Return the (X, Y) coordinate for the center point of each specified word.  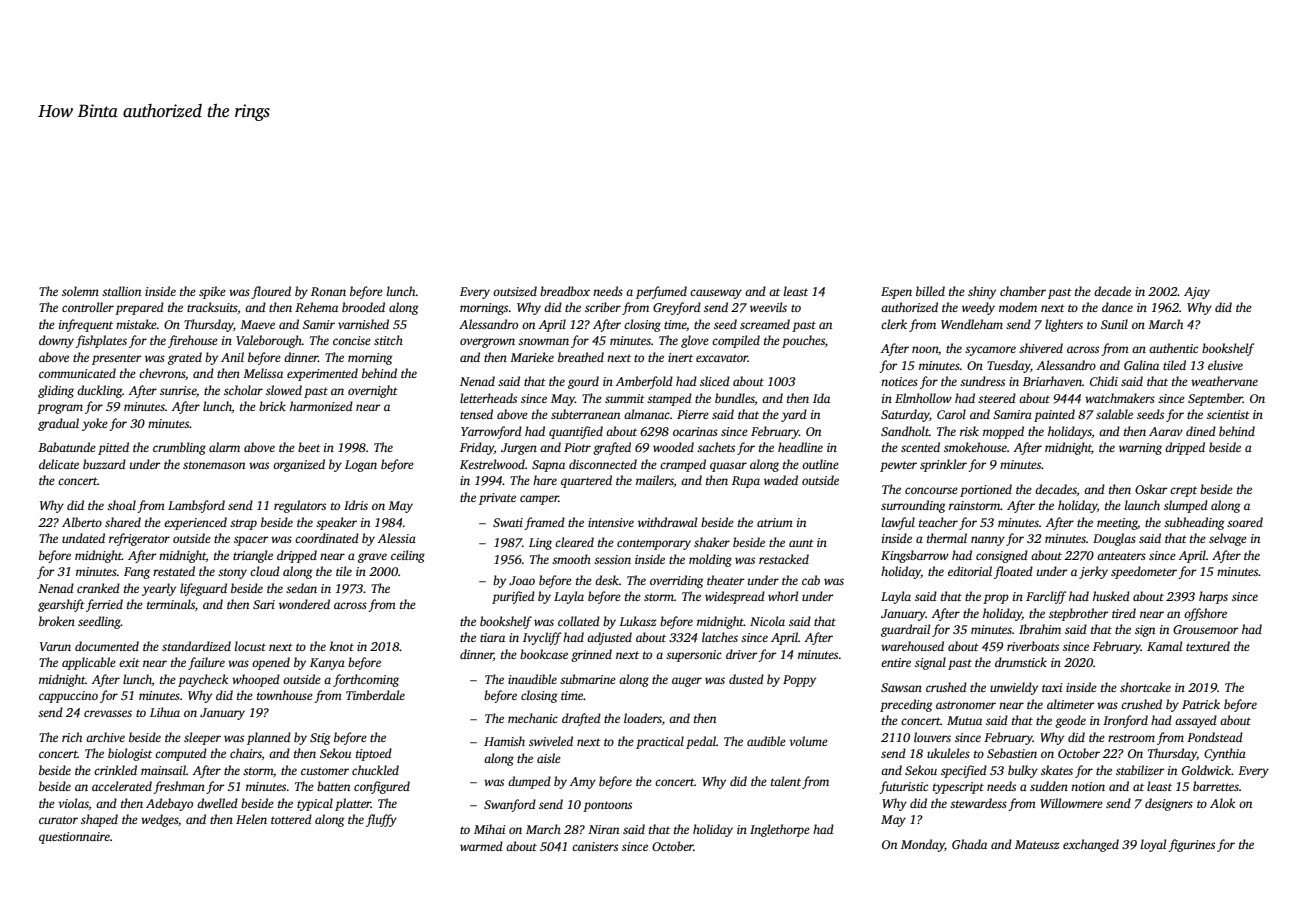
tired (1124, 613)
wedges (159, 820)
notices (899, 381)
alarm (224, 447)
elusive (1225, 365)
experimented (322, 374)
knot (342, 646)
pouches (803, 341)
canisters (595, 846)
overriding (676, 581)
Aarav (1166, 431)
